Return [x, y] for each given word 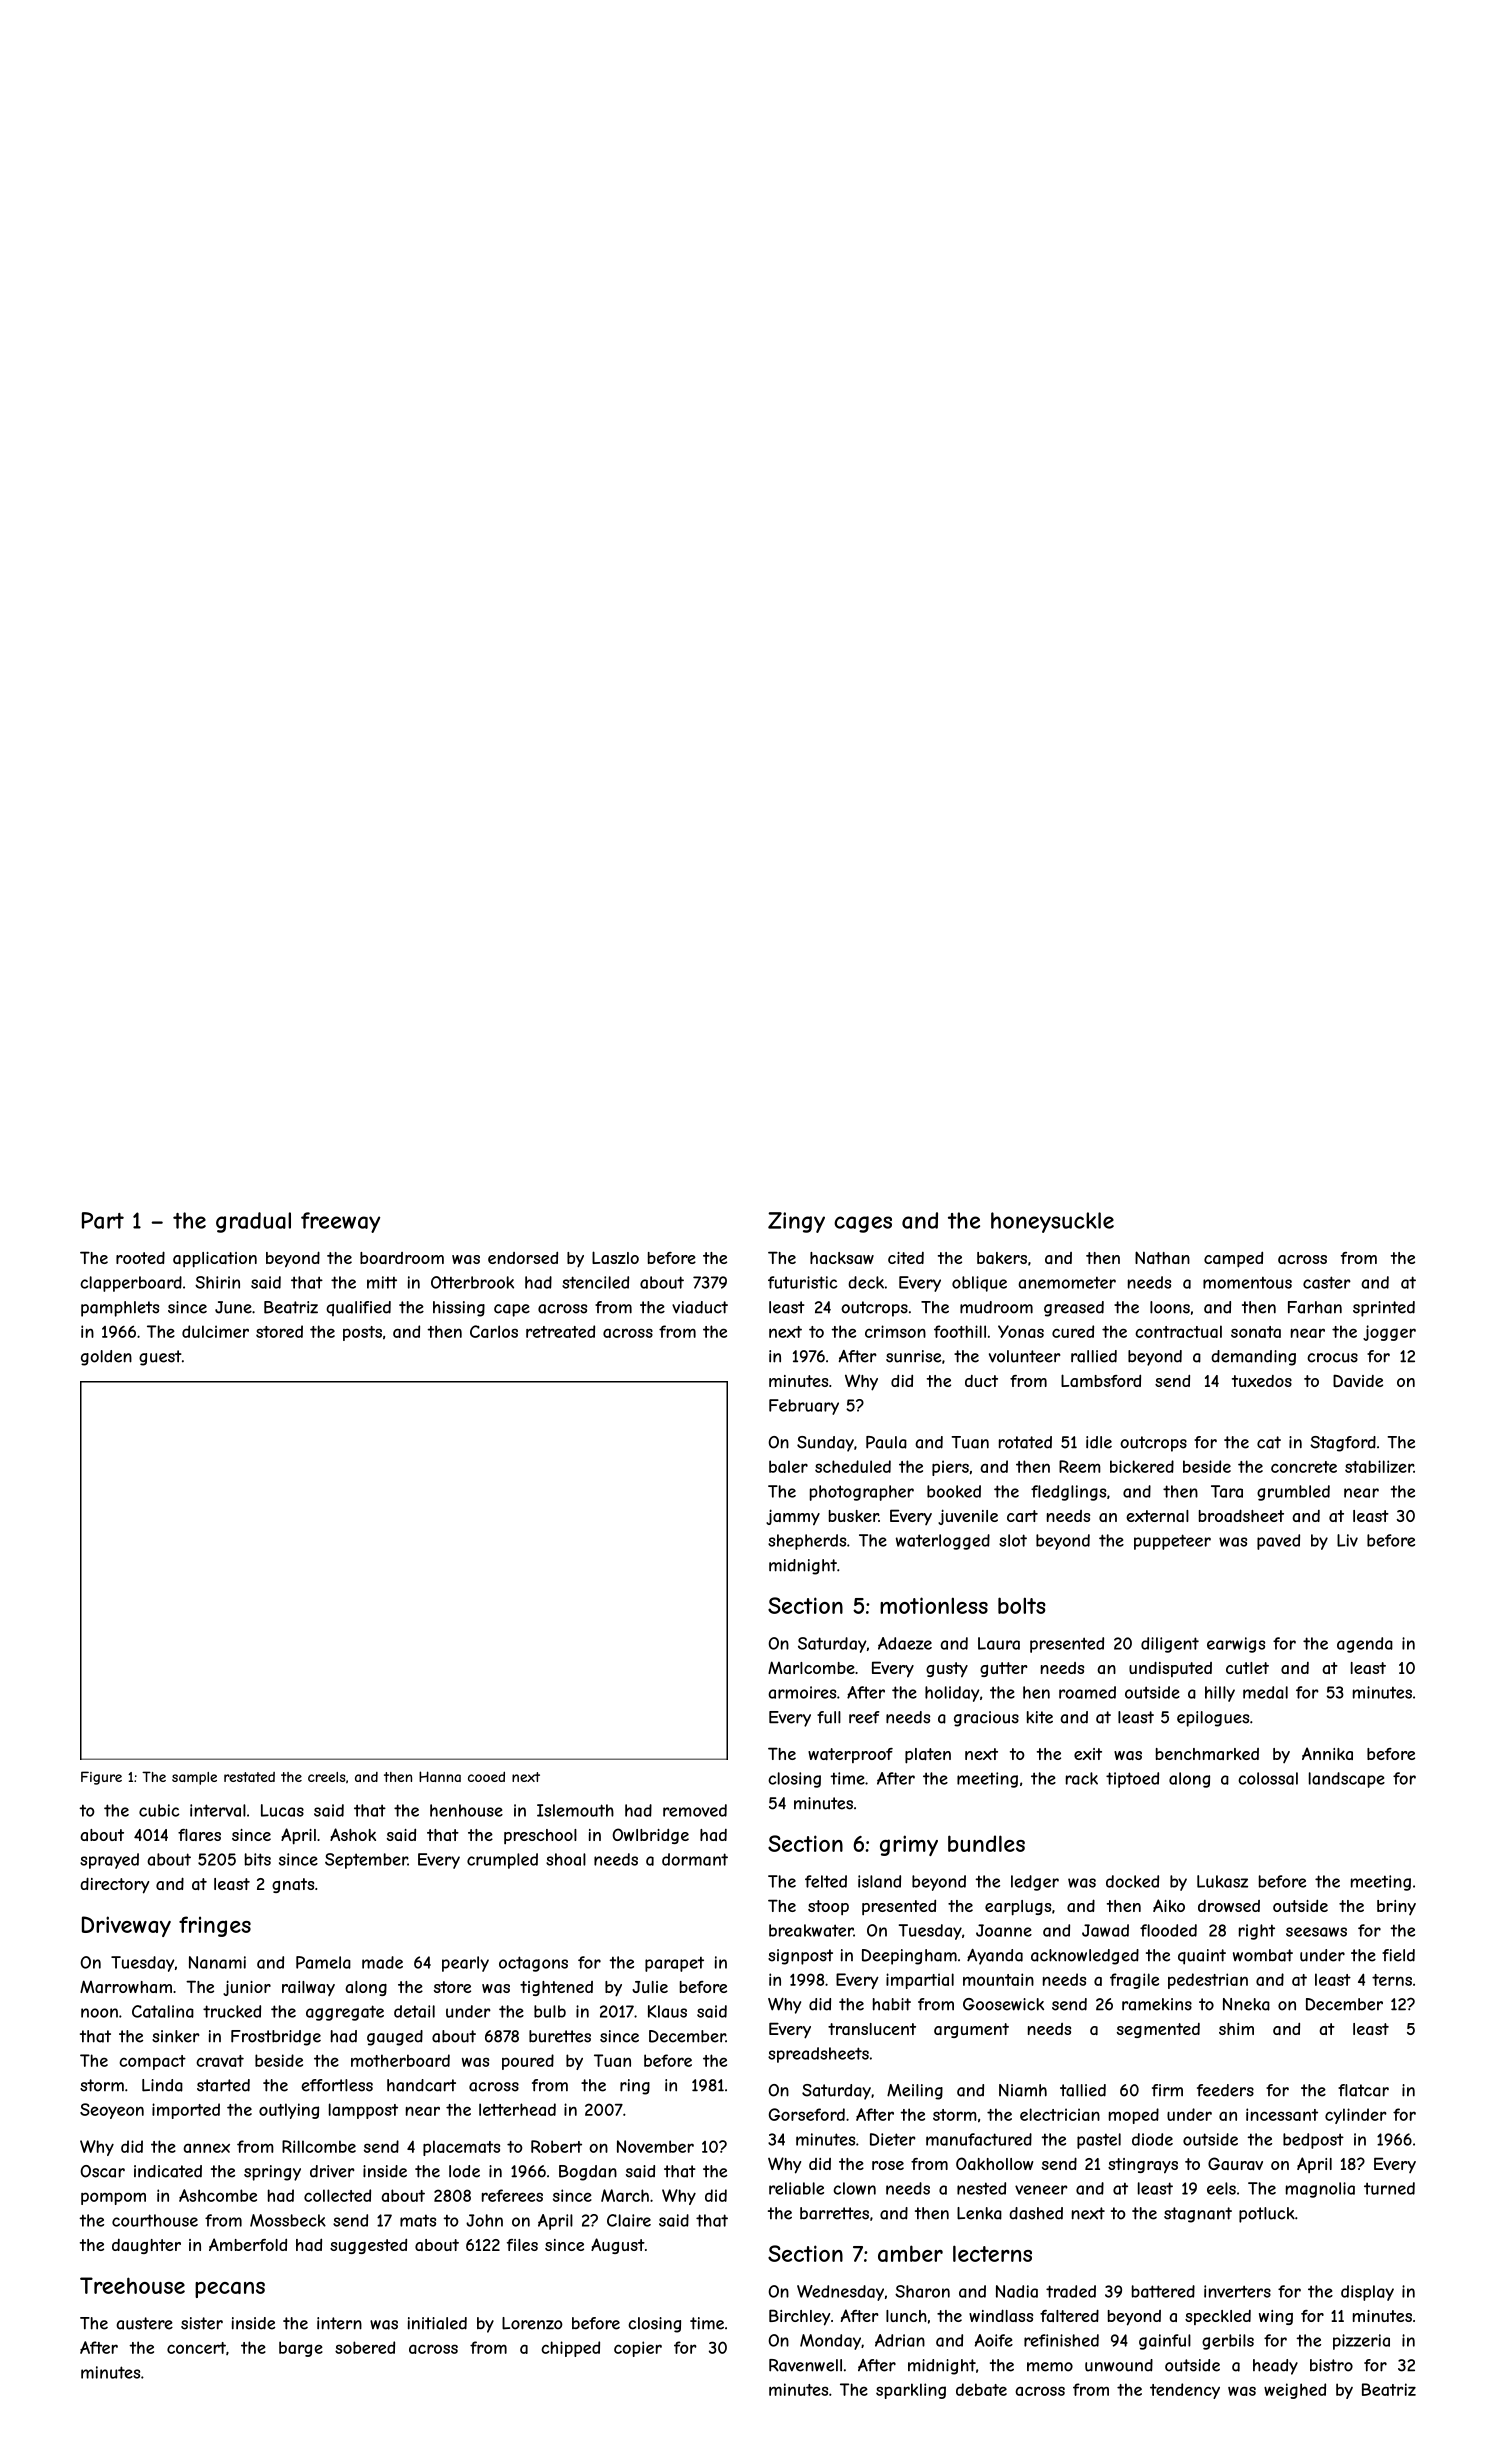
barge [301, 2349]
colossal [1268, 1778]
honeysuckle [1052, 1222]
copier [638, 2349]
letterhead [517, 2109]
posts [362, 1333]
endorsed [523, 1257]
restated [249, 1777]
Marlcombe [811, 1667]
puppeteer [1172, 1542]
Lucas [282, 1810]
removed [695, 1810]
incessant [1282, 2114]
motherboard [400, 2060]
